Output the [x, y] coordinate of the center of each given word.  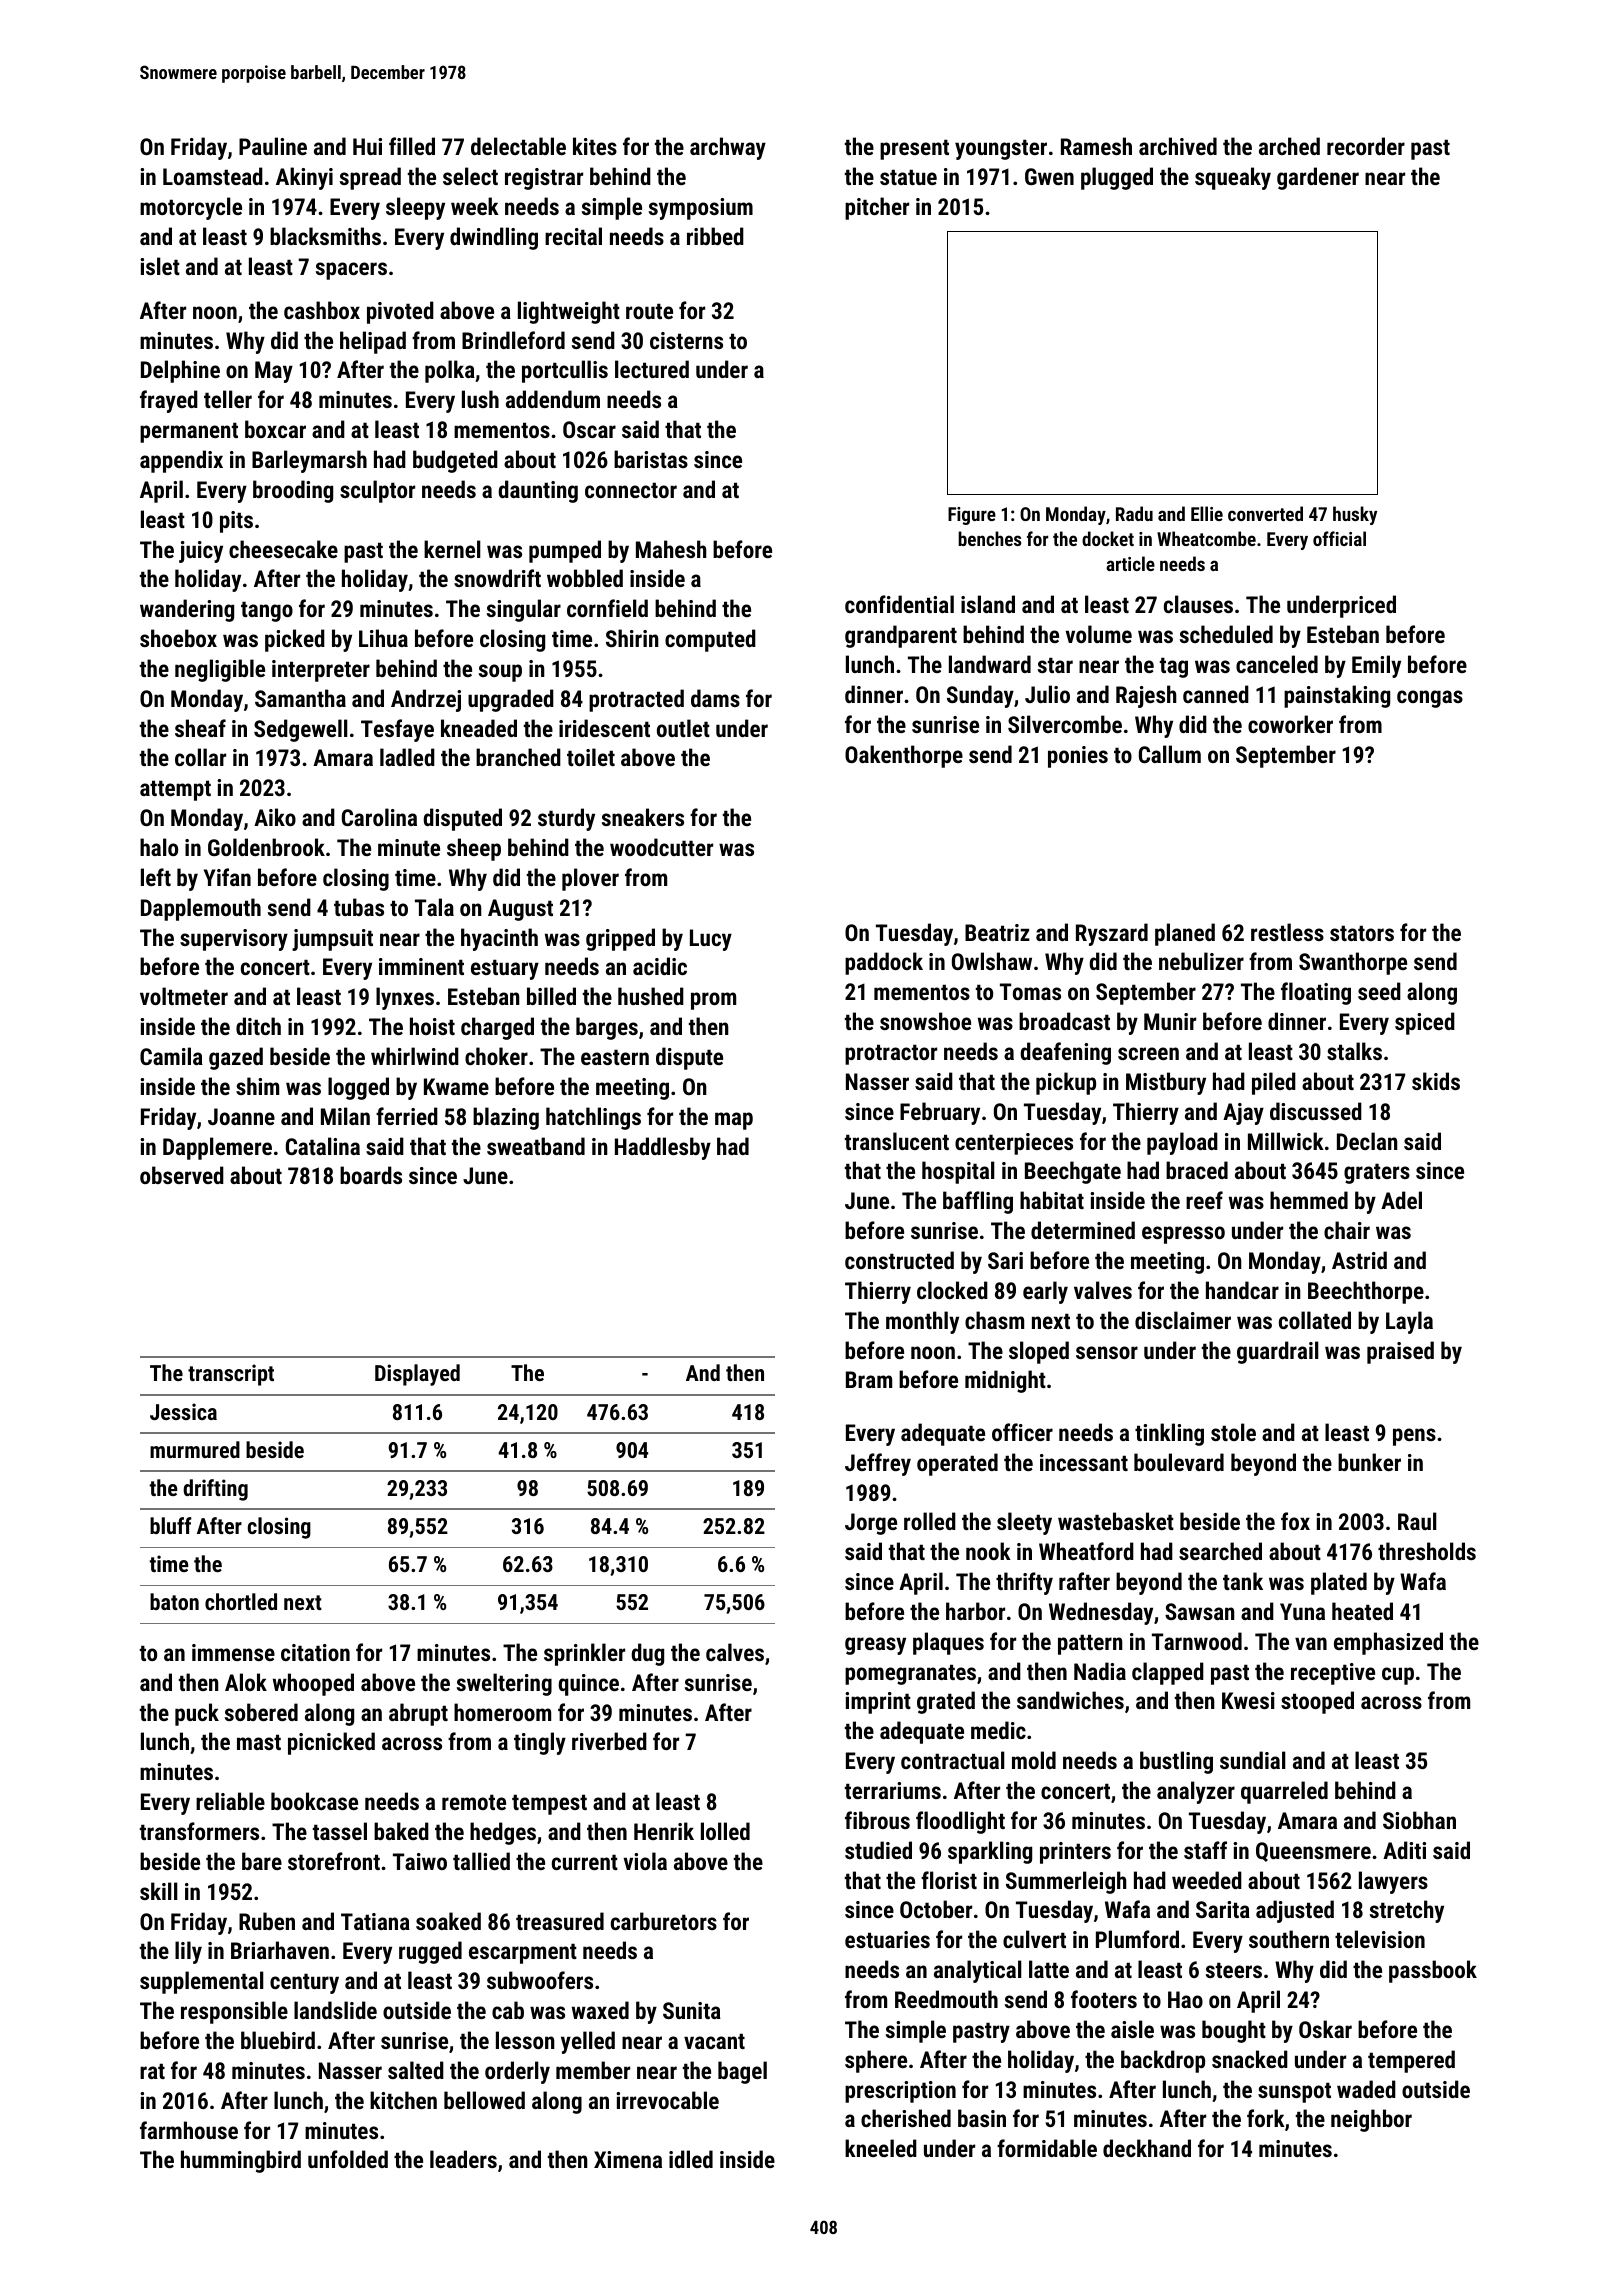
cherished [906, 2118]
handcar [1242, 1290]
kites [595, 146]
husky [1355, 515]
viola [645, 1861]
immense [233, 1652]
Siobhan [1419, 1820]
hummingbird [241, 2161]
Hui [367, 146]
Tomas [1030, 991]
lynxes [405, 998]
